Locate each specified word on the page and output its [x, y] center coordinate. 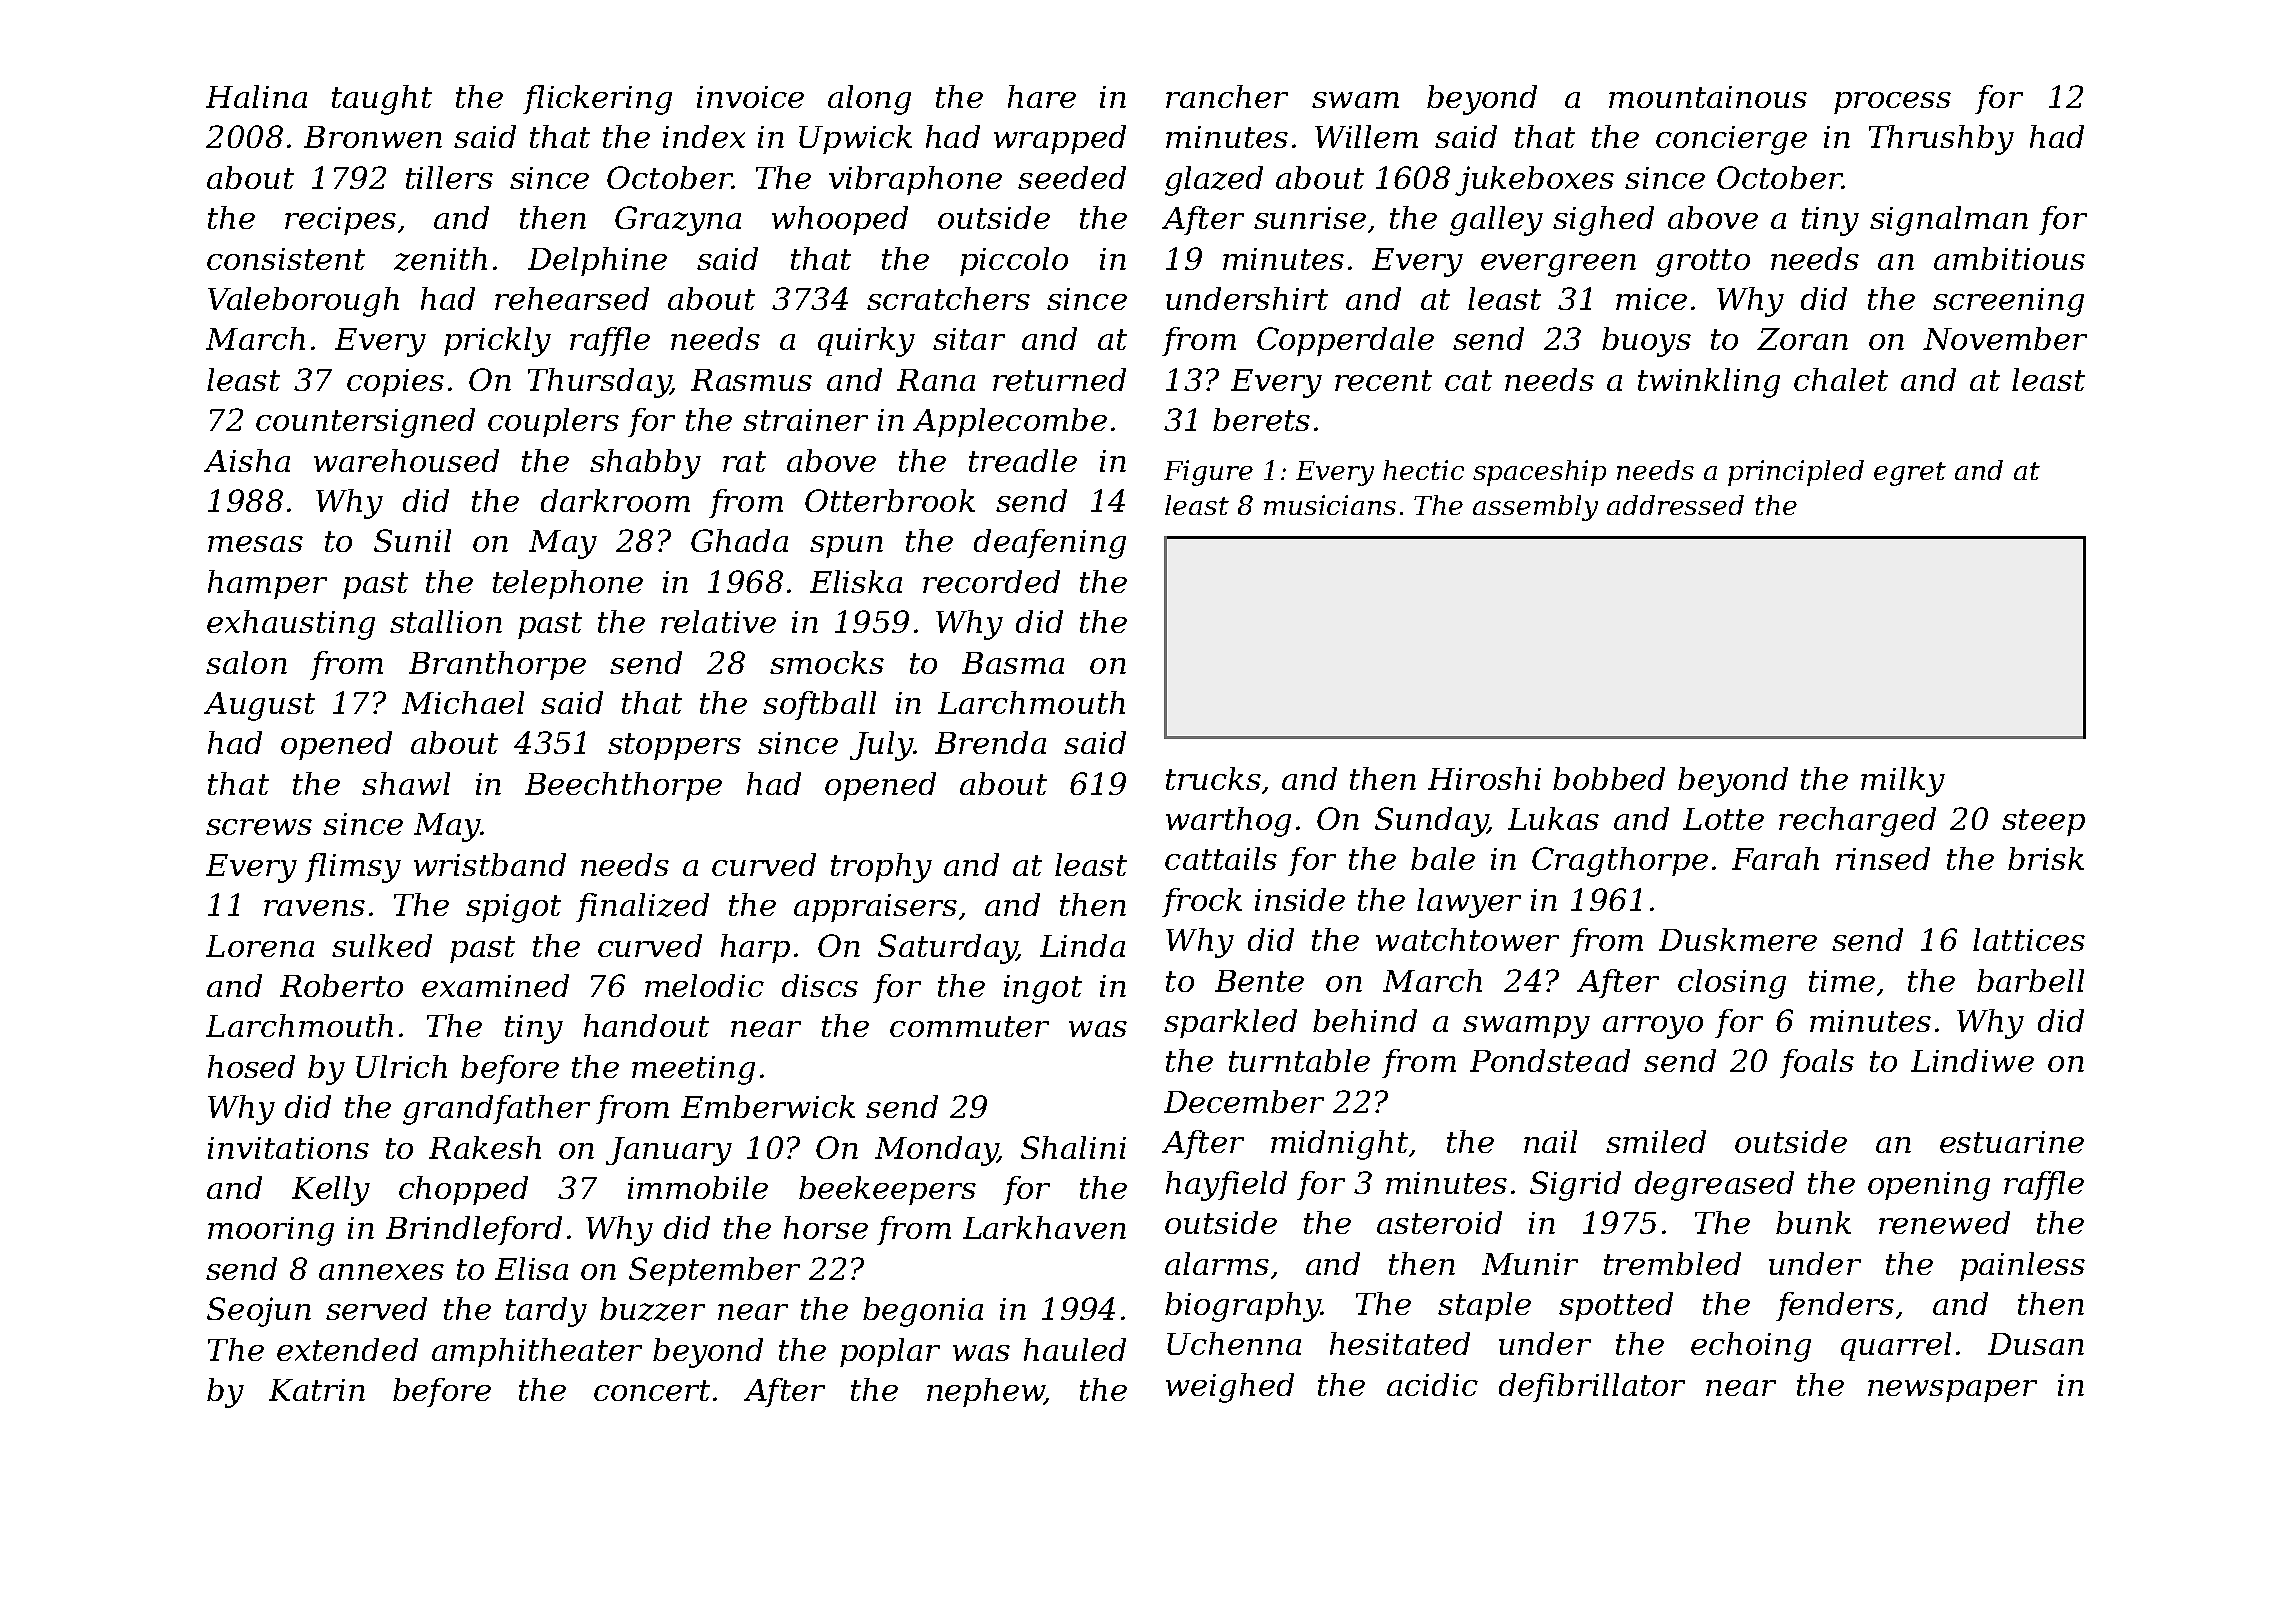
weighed [1230, 1388]
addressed [1675, 505]
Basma [1013, 663]
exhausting [291, 625]
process [1892, 103]
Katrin [317, 1390]
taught [382, 100]
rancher [1227, 96]
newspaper [1952, 1391]
